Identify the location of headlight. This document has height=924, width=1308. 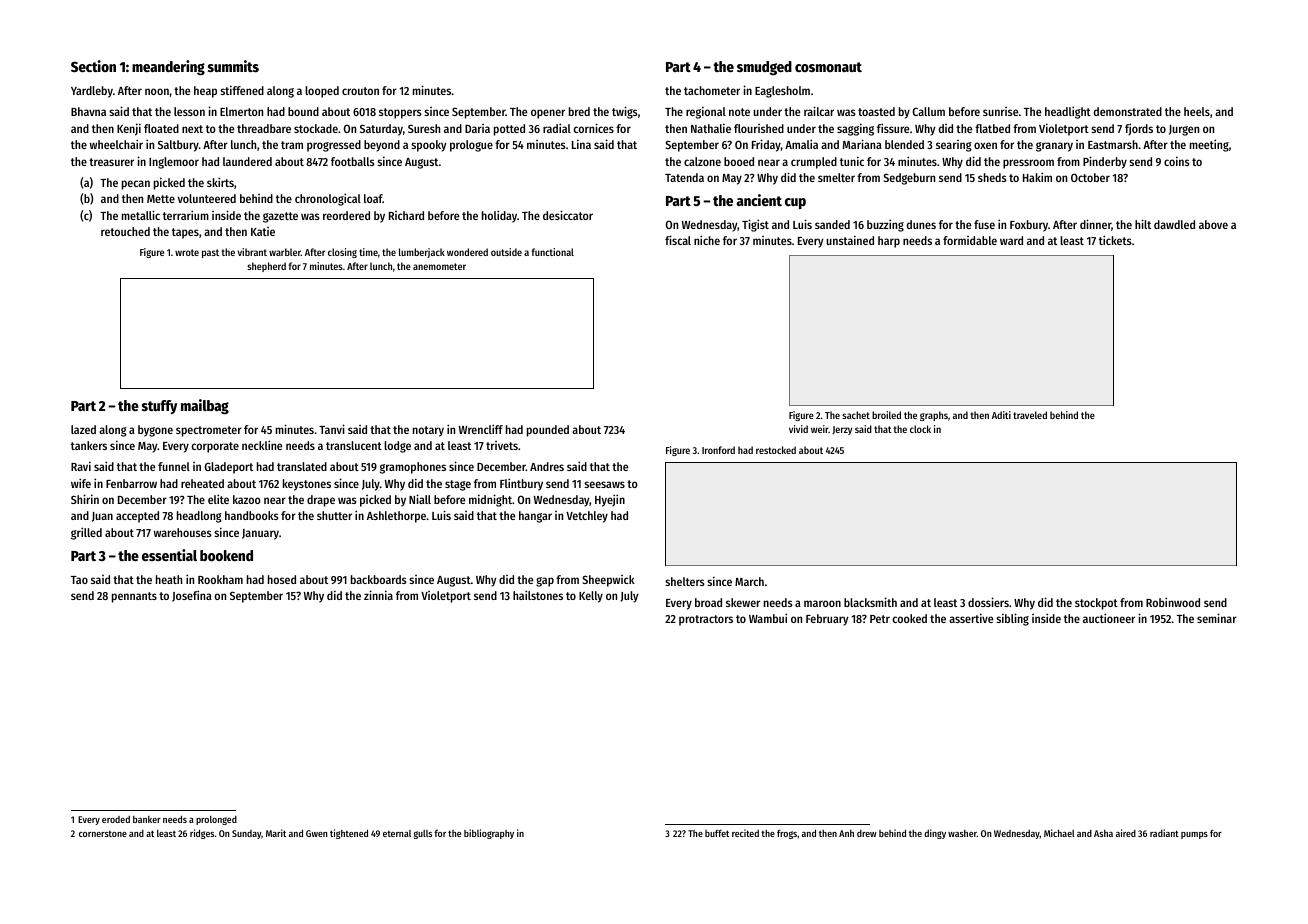
(1068, 112).
